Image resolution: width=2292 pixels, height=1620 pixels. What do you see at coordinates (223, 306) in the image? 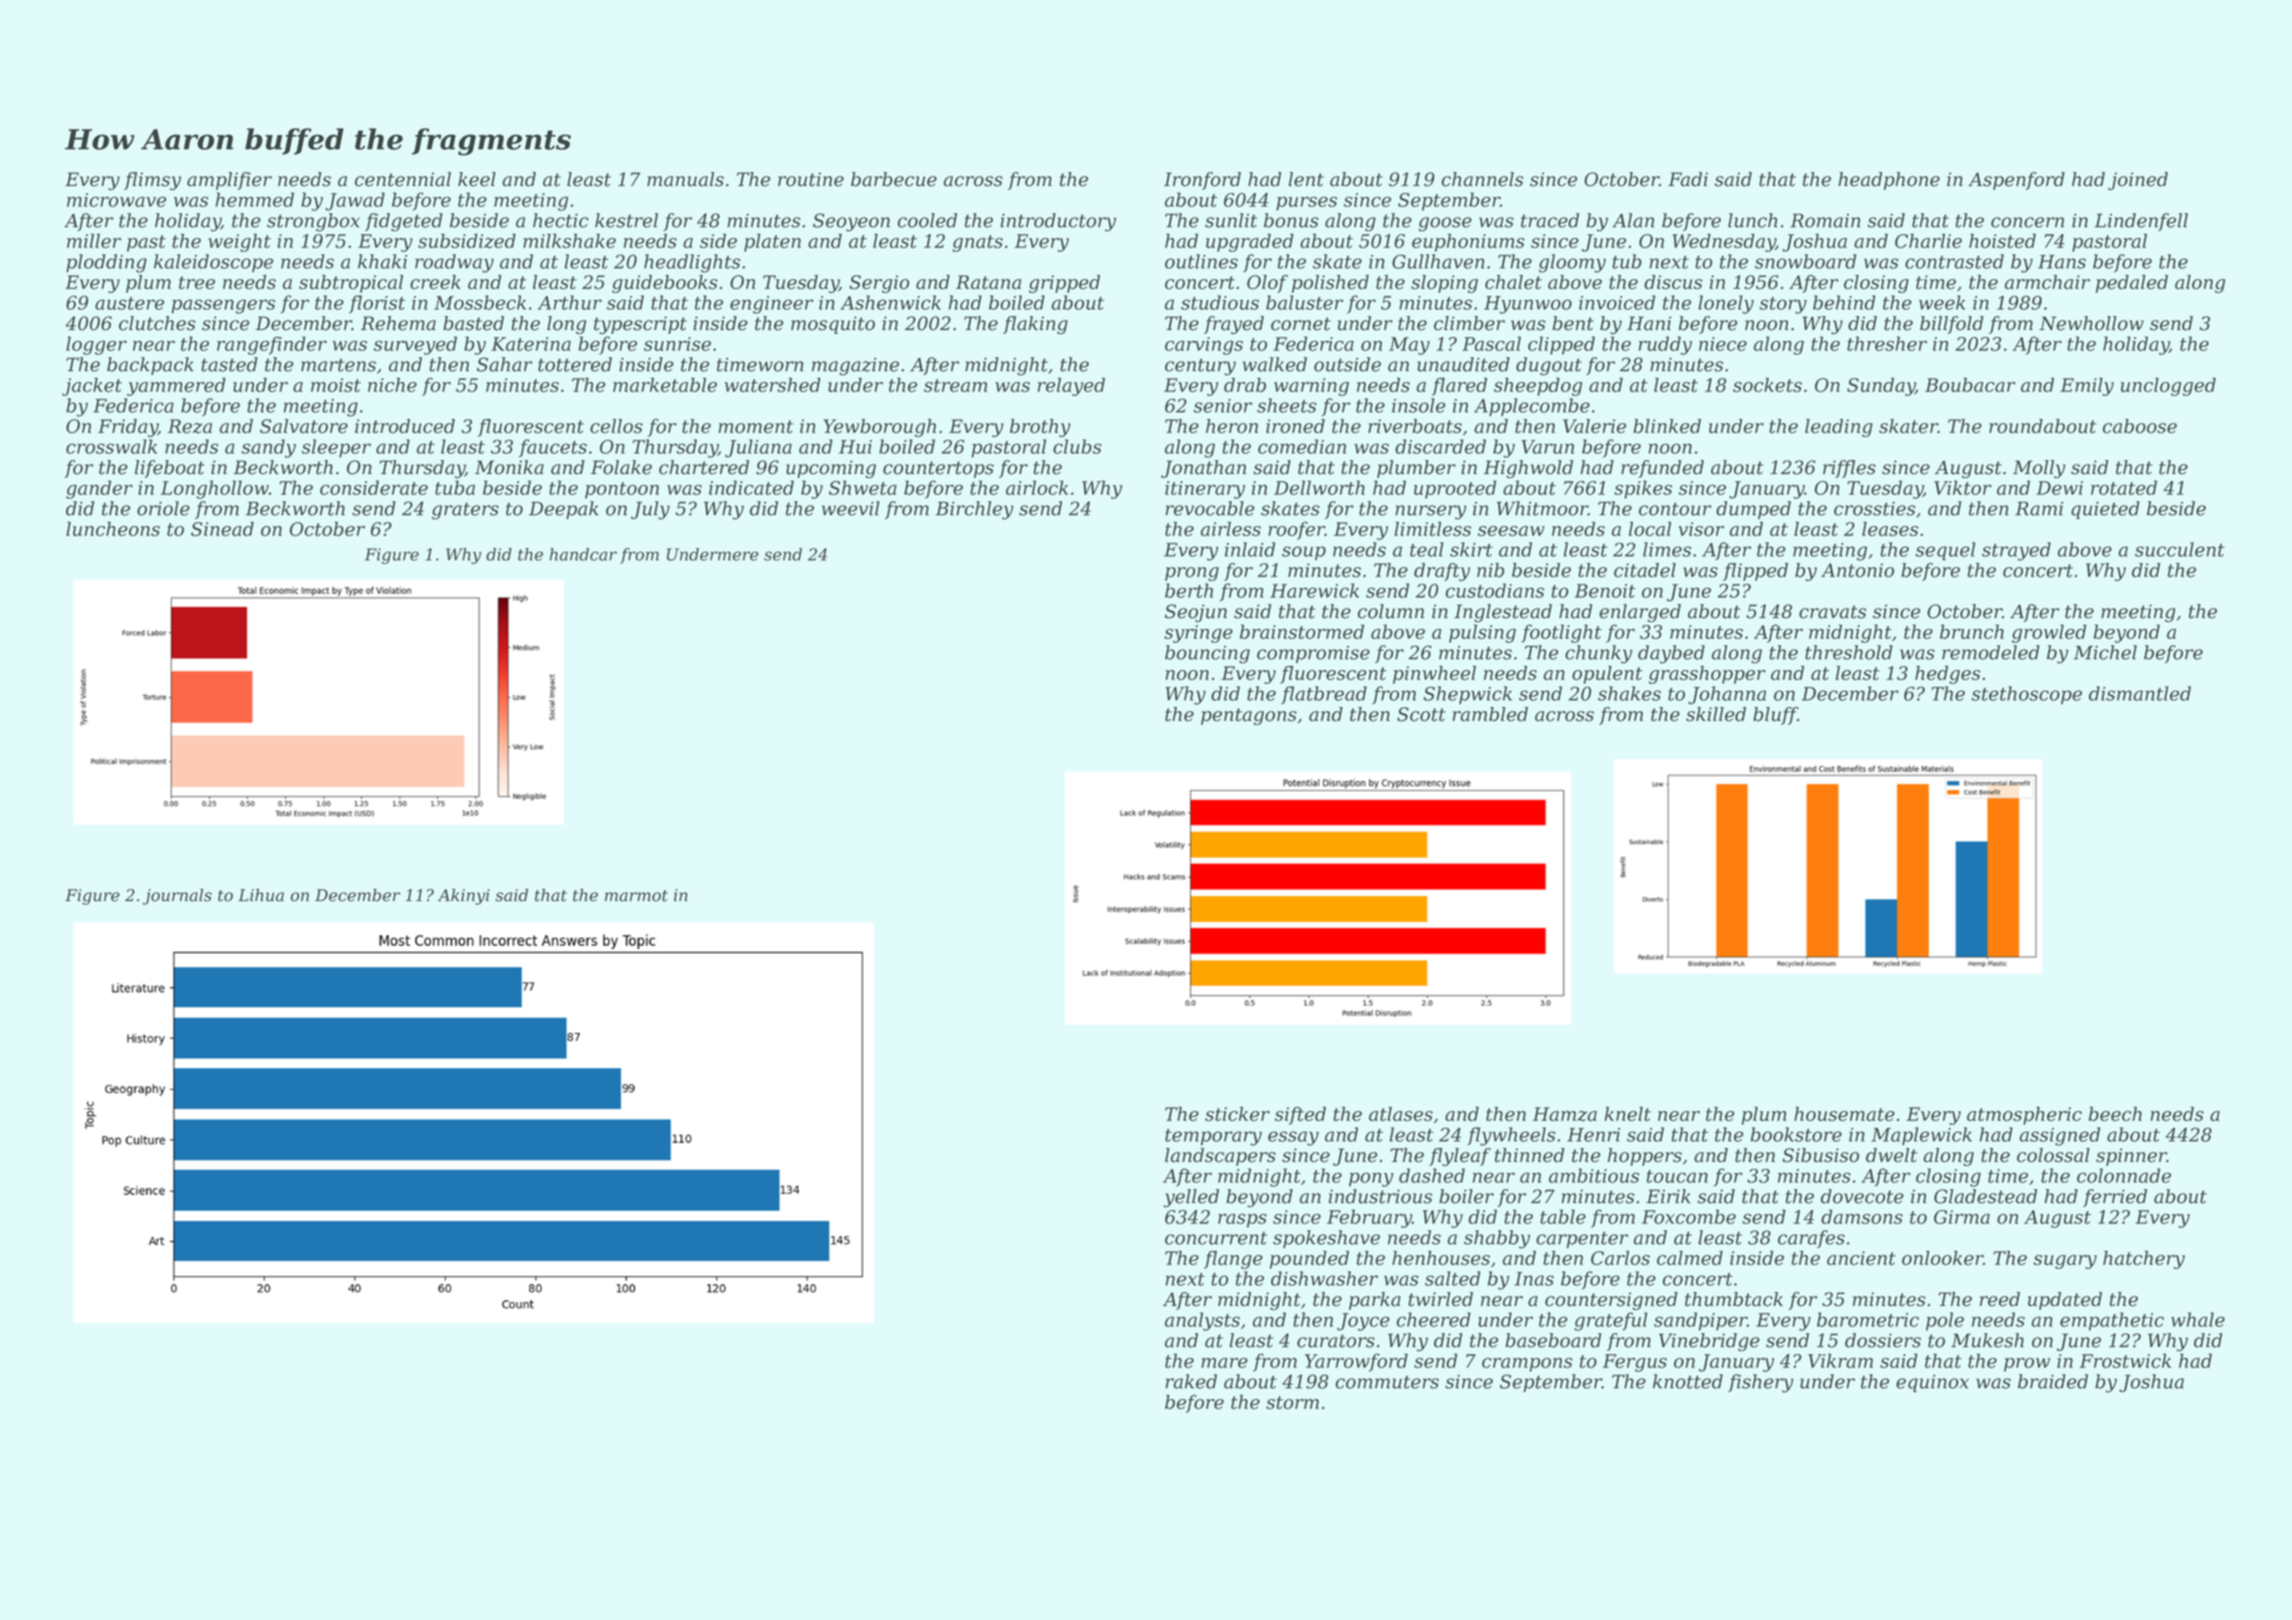
I see `passengers` at bounding box center [223, 306].
